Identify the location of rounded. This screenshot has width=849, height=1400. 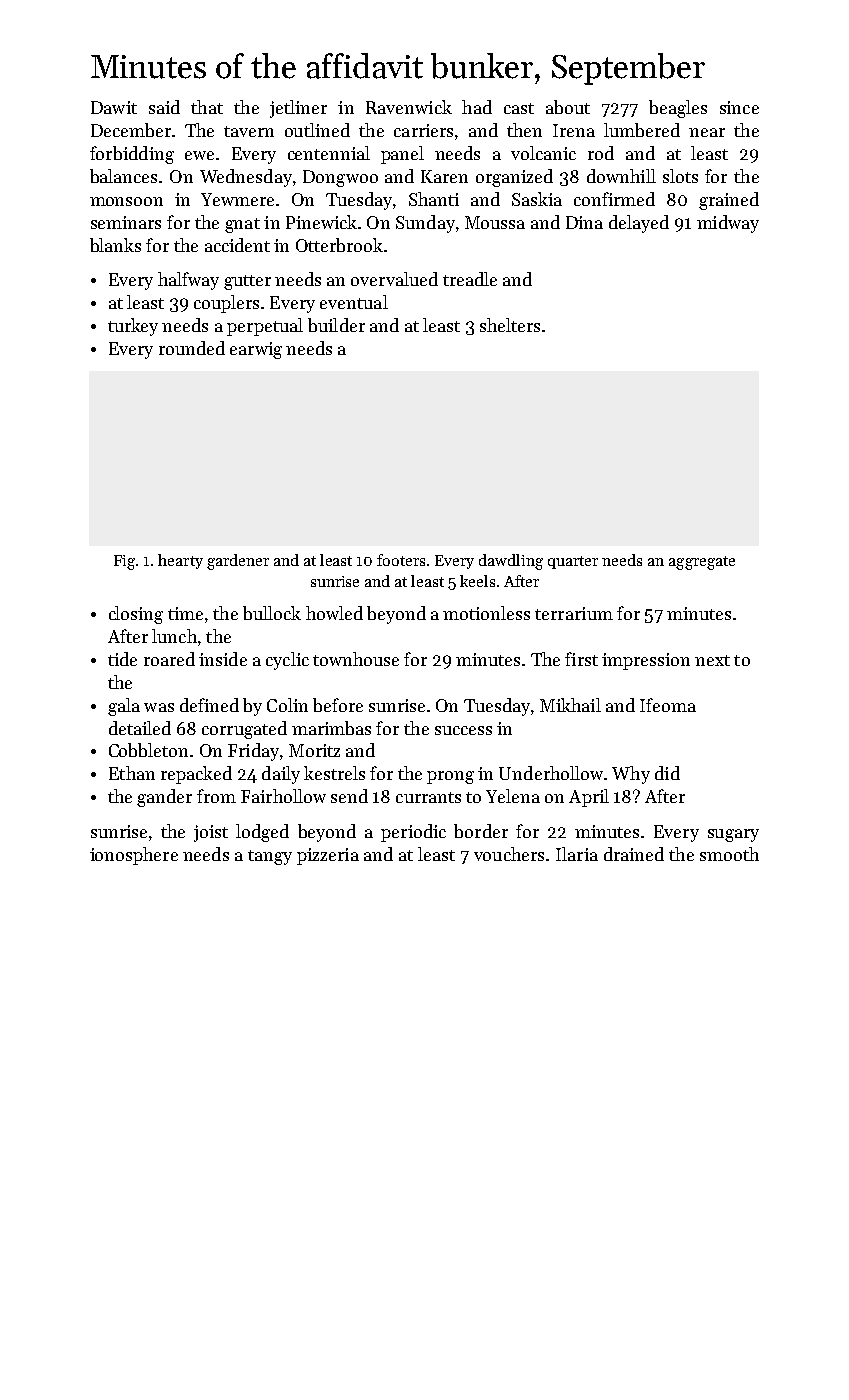
(192, 348).
